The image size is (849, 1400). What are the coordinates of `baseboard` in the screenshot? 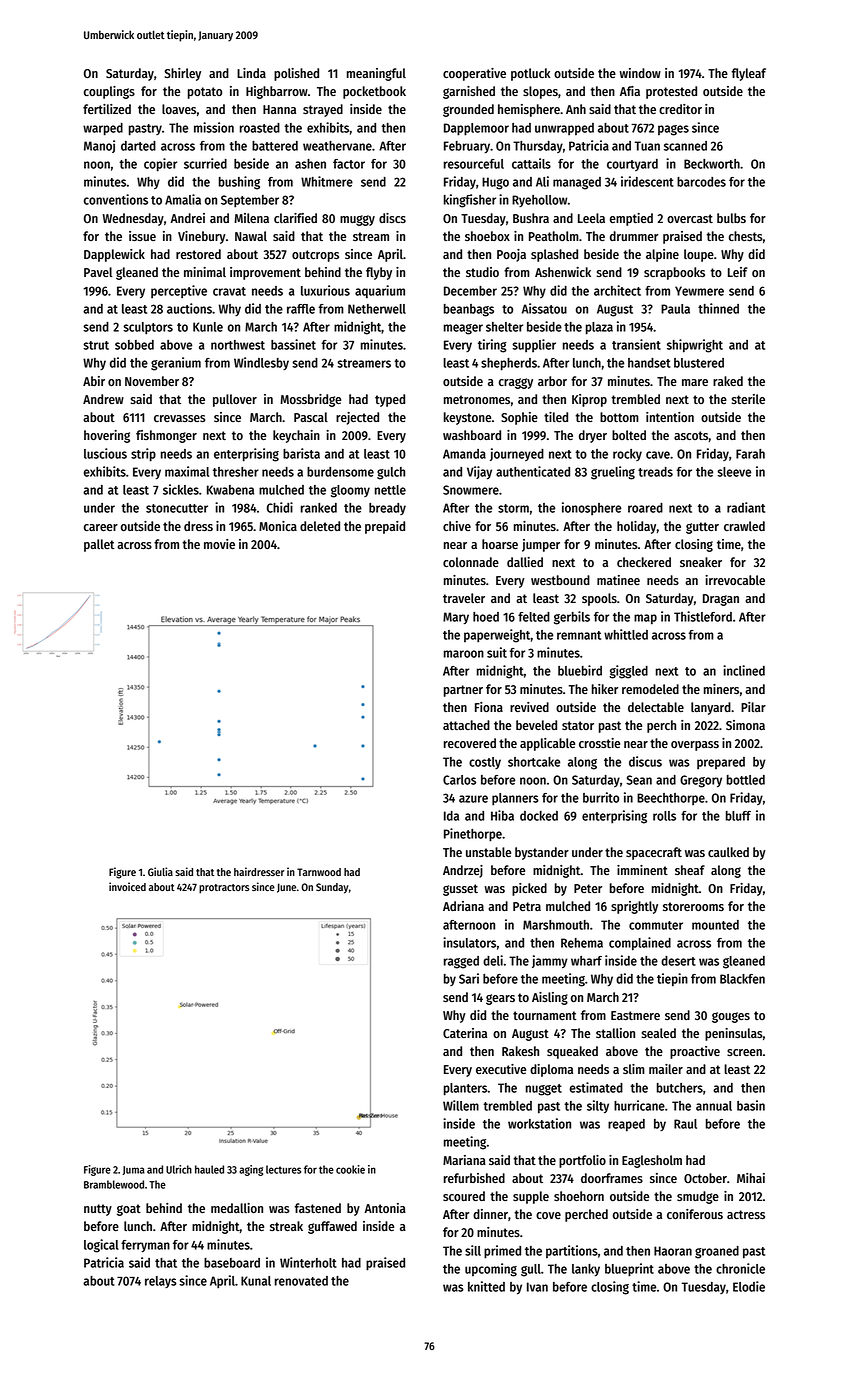 It's located at (232, 1263).
